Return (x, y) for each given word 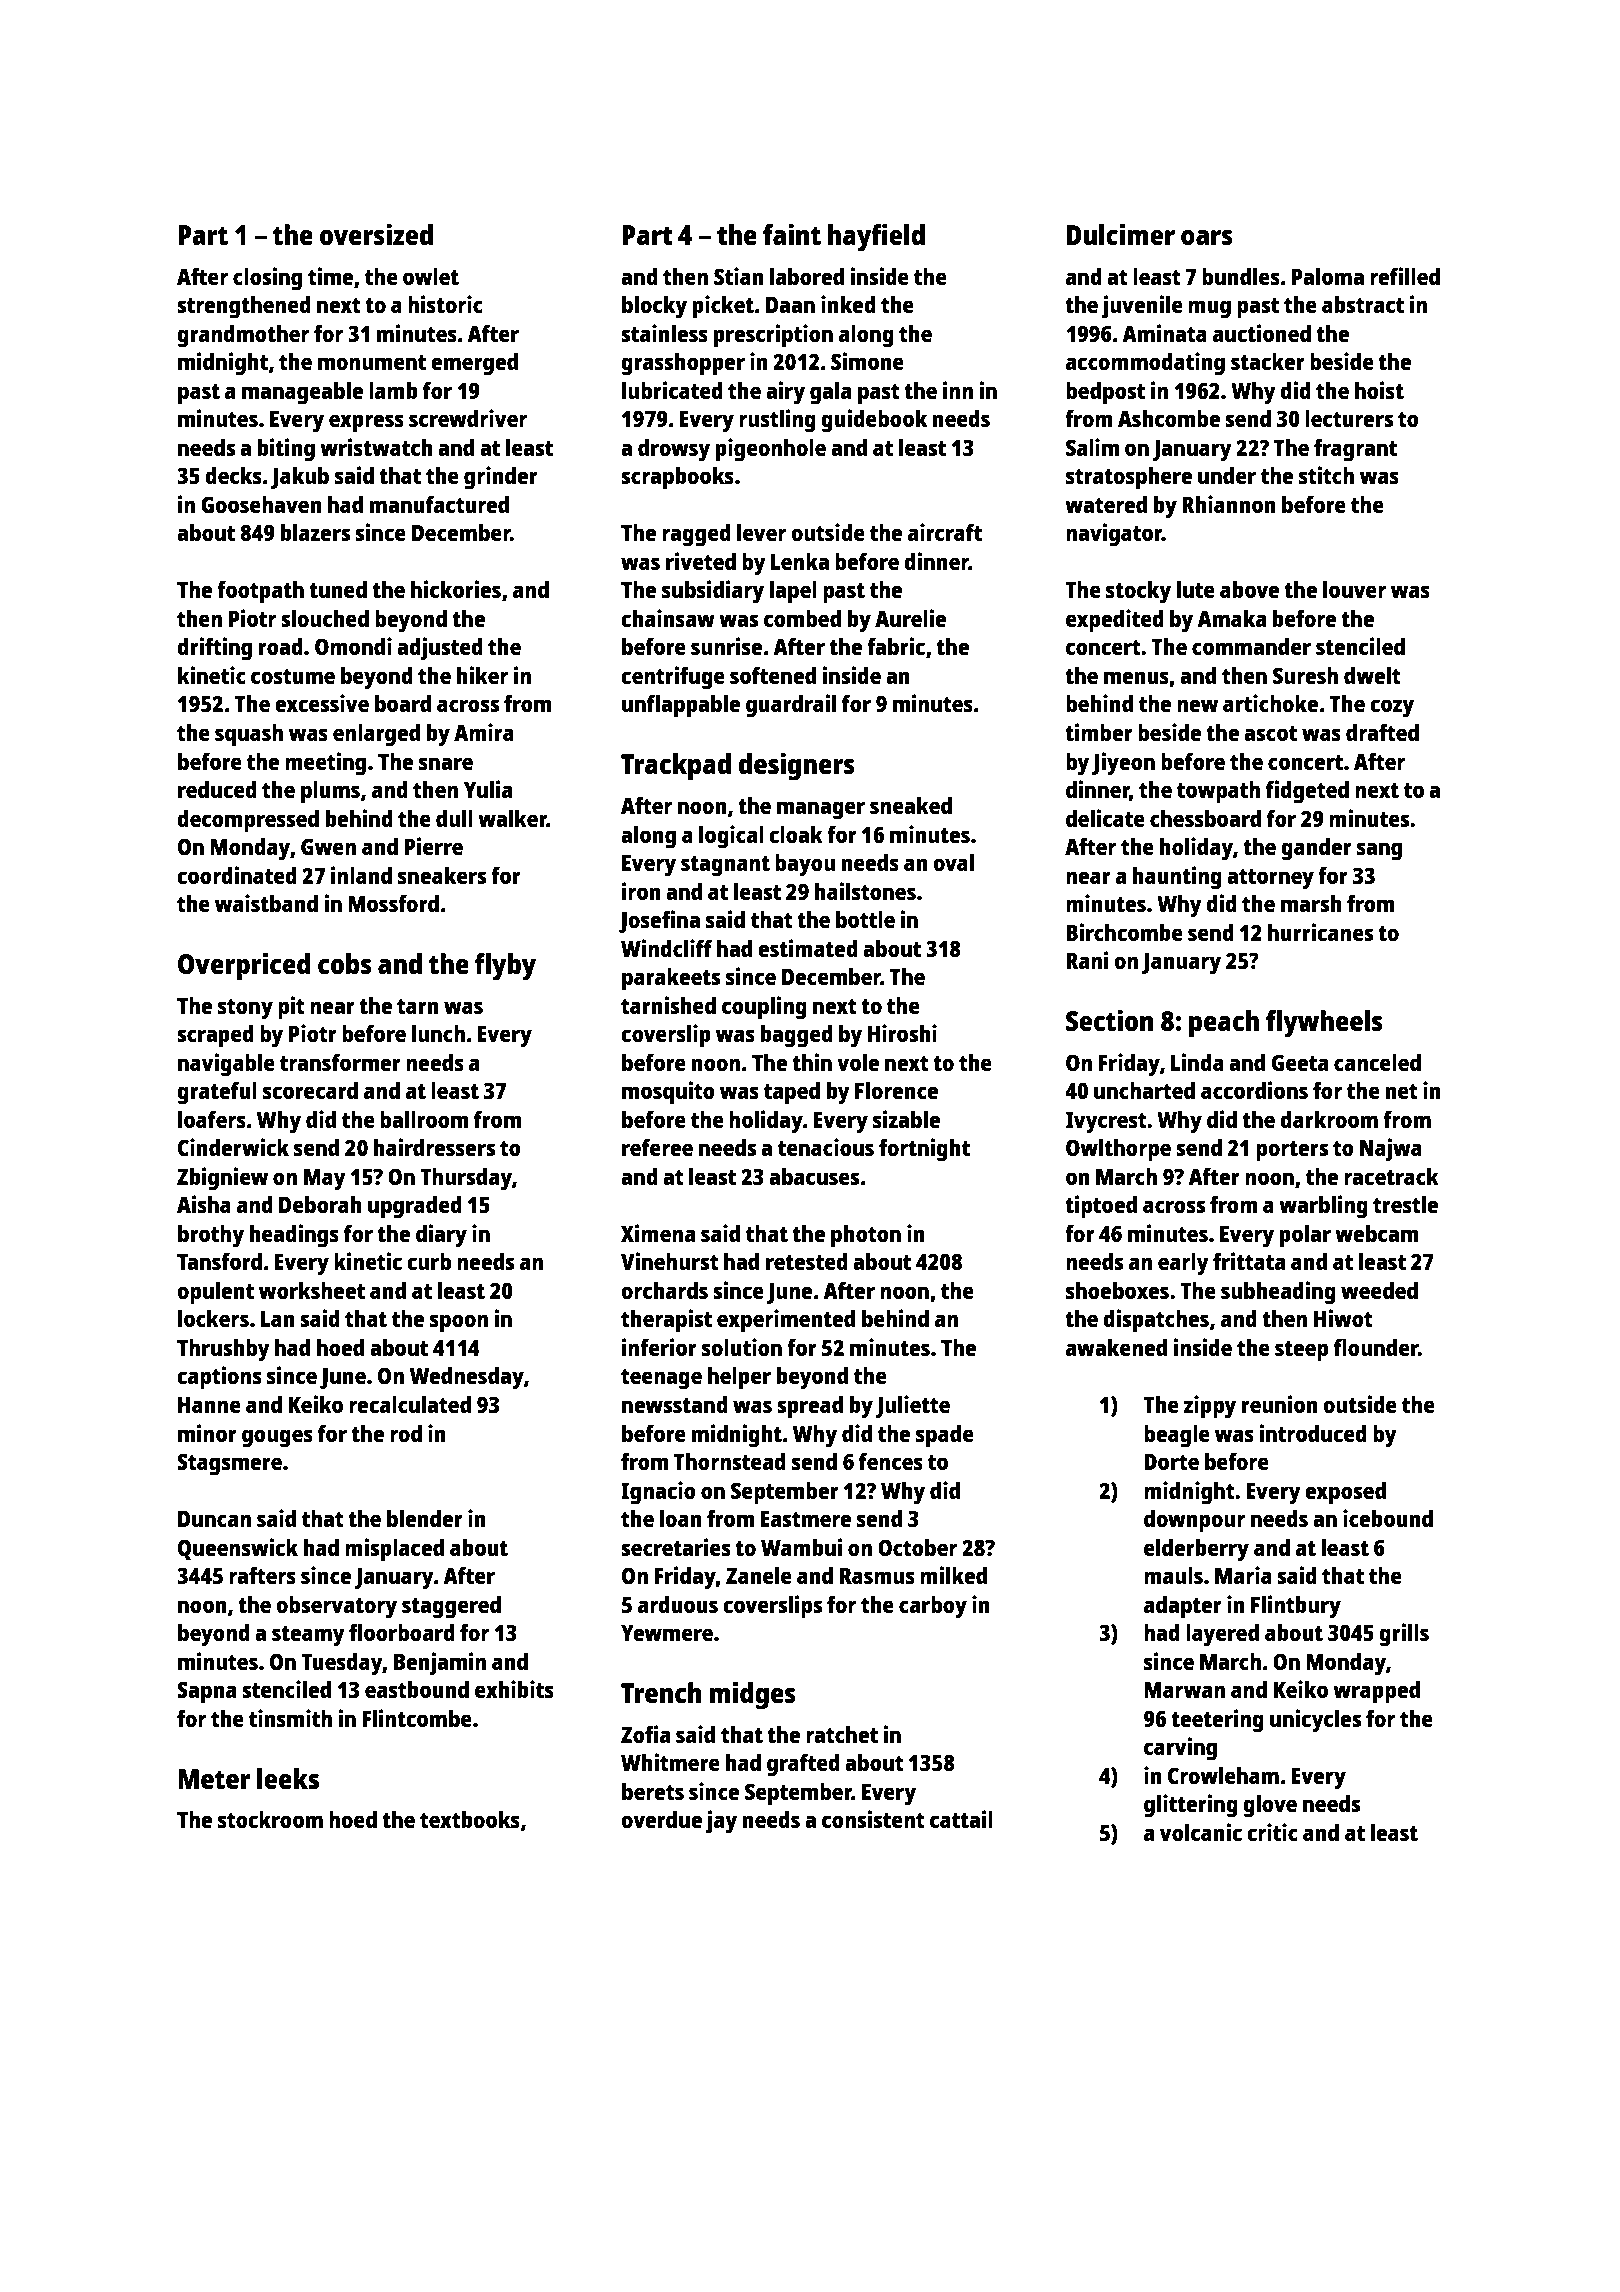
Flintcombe (417, 1718)
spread (810, 1407)
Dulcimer (1121, 234)
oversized (376, 234)
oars (1207, 237)
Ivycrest (1106, 1123)
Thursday (466, 1179)
